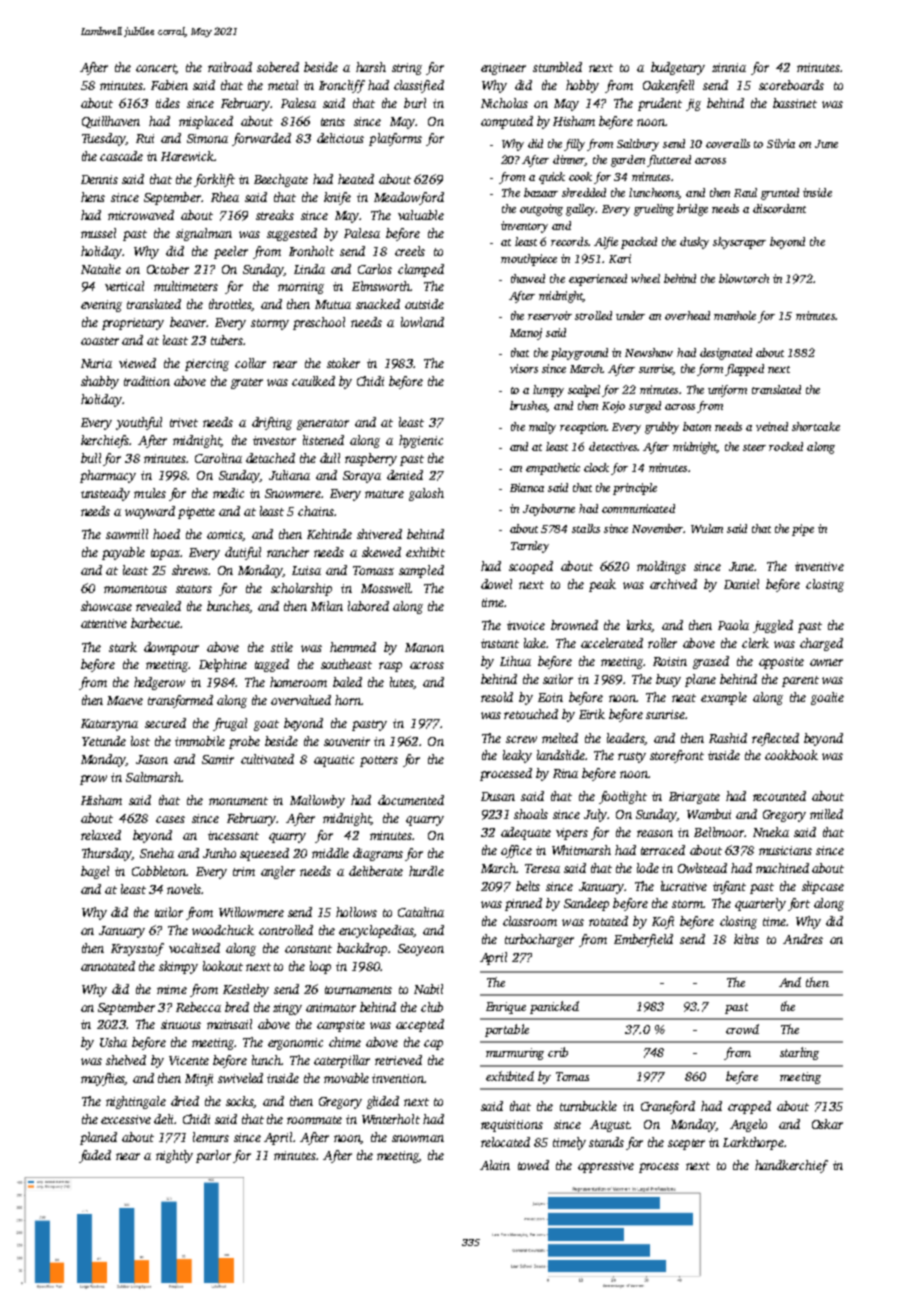 This screenshot has height=1308, width=924. What do you see at coordinates (415, 103) in the screenshot?
I see `burl` at bounding box center [415, 103].
